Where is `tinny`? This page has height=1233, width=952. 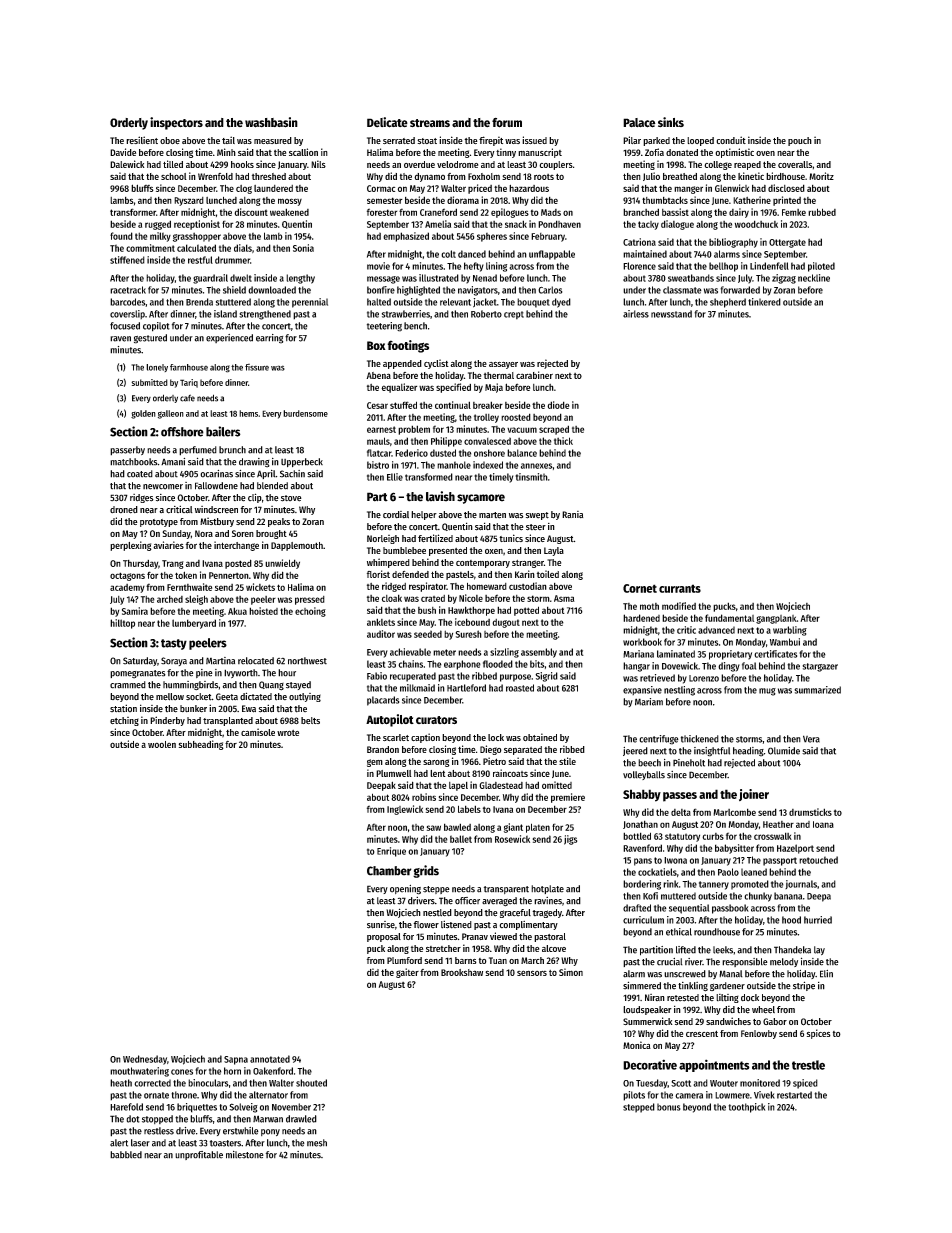 tinny is located at coordinates (506, 153).
